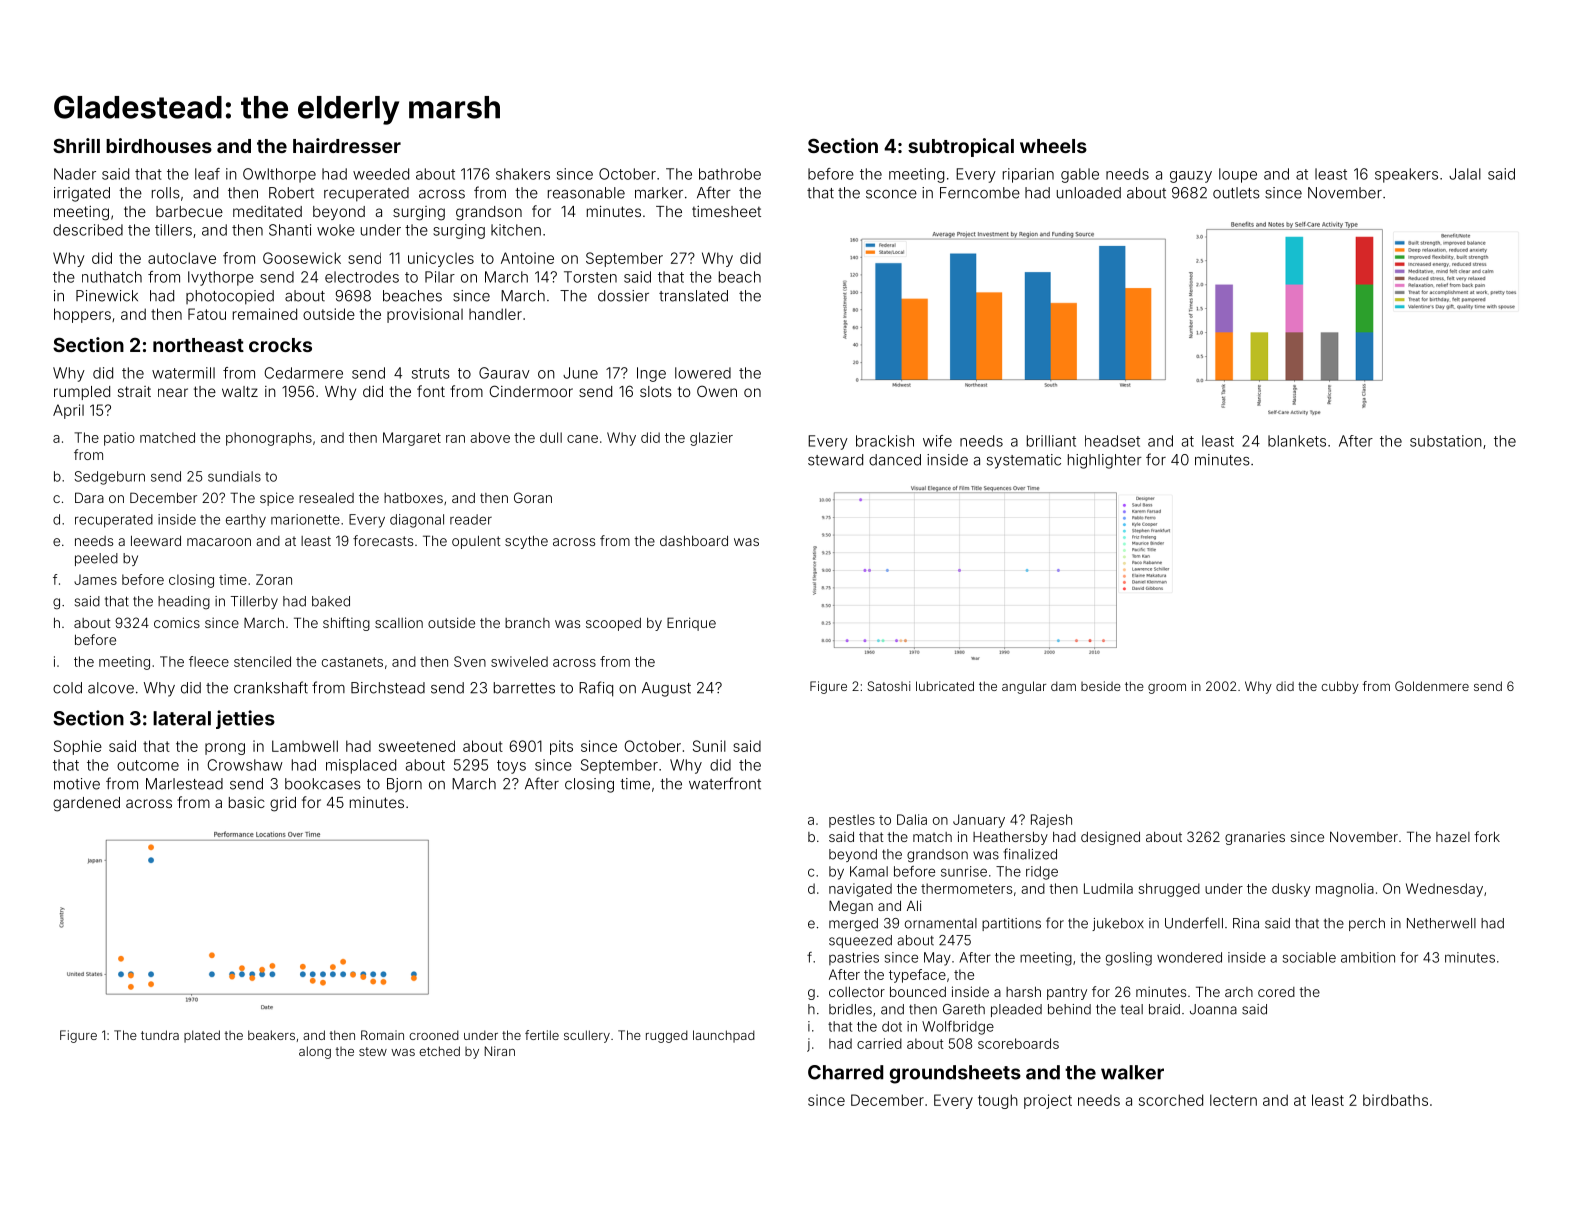 The width and height of the page is (1569, 1212). What do you see at coordinates (693, 296) in the page?
I see `translated` at bounding box center [693, 296].
